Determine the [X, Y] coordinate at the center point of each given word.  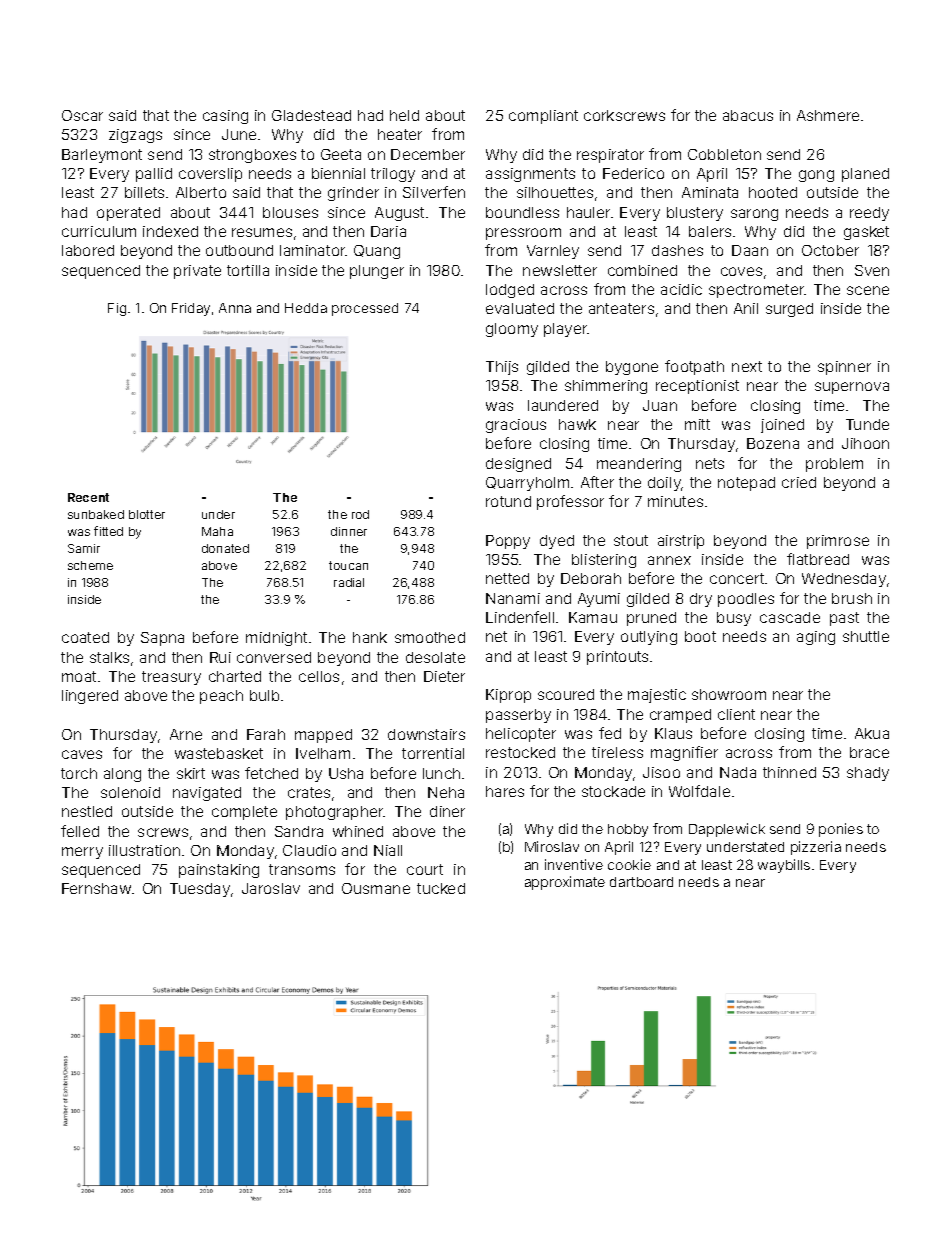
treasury [171, 678]
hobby [628, 830]
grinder [353, 194]
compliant [543, 117]
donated [225, 548]
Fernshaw [96, 888]
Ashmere [828, 115]
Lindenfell [520, 617]
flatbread [818, 559]
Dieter [444, 676]
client [736, 714]
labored [88, 250]
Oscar [82, 115]
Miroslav [552, 846]
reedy [869, 214]
